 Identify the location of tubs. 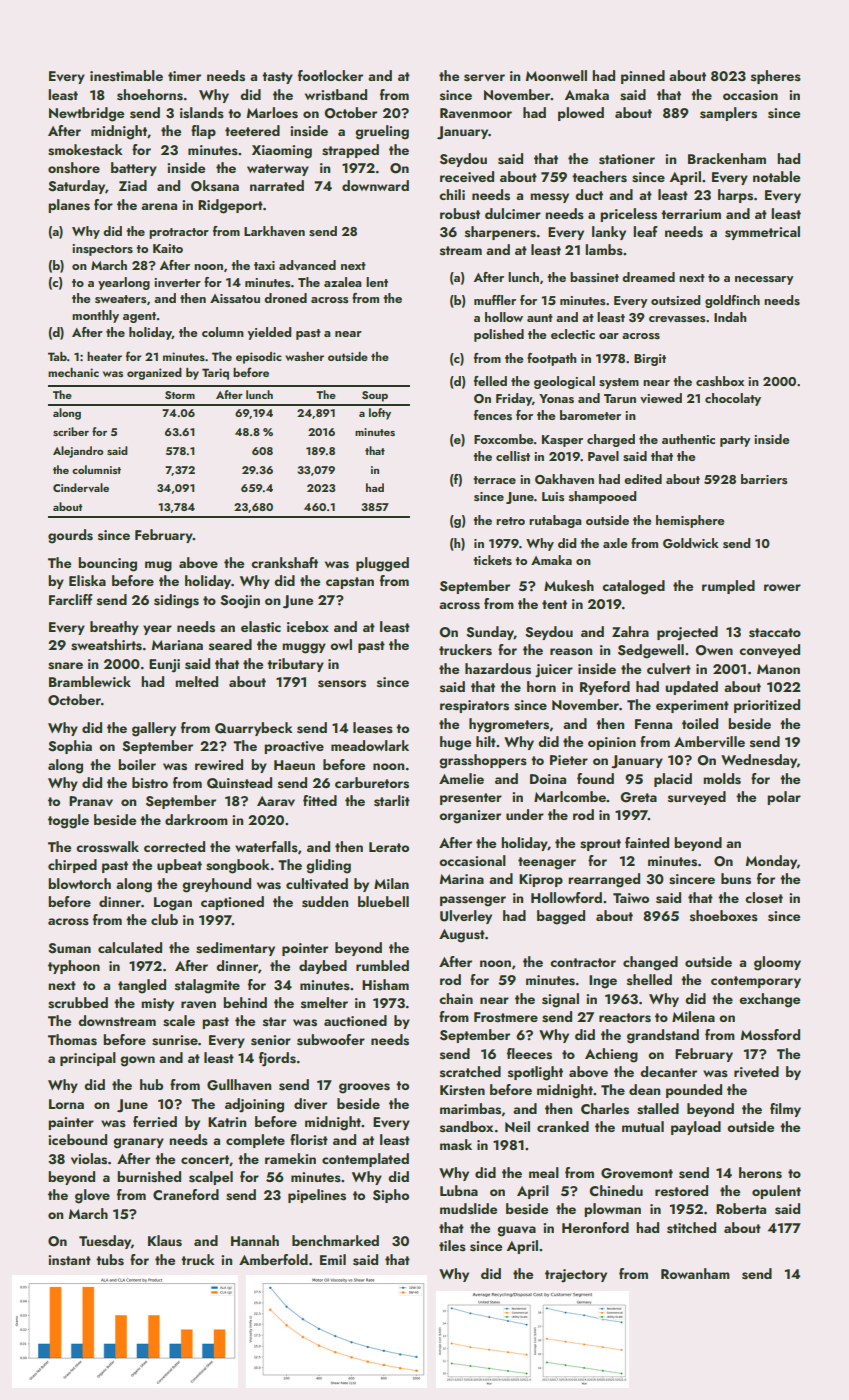
(110, 1260).
